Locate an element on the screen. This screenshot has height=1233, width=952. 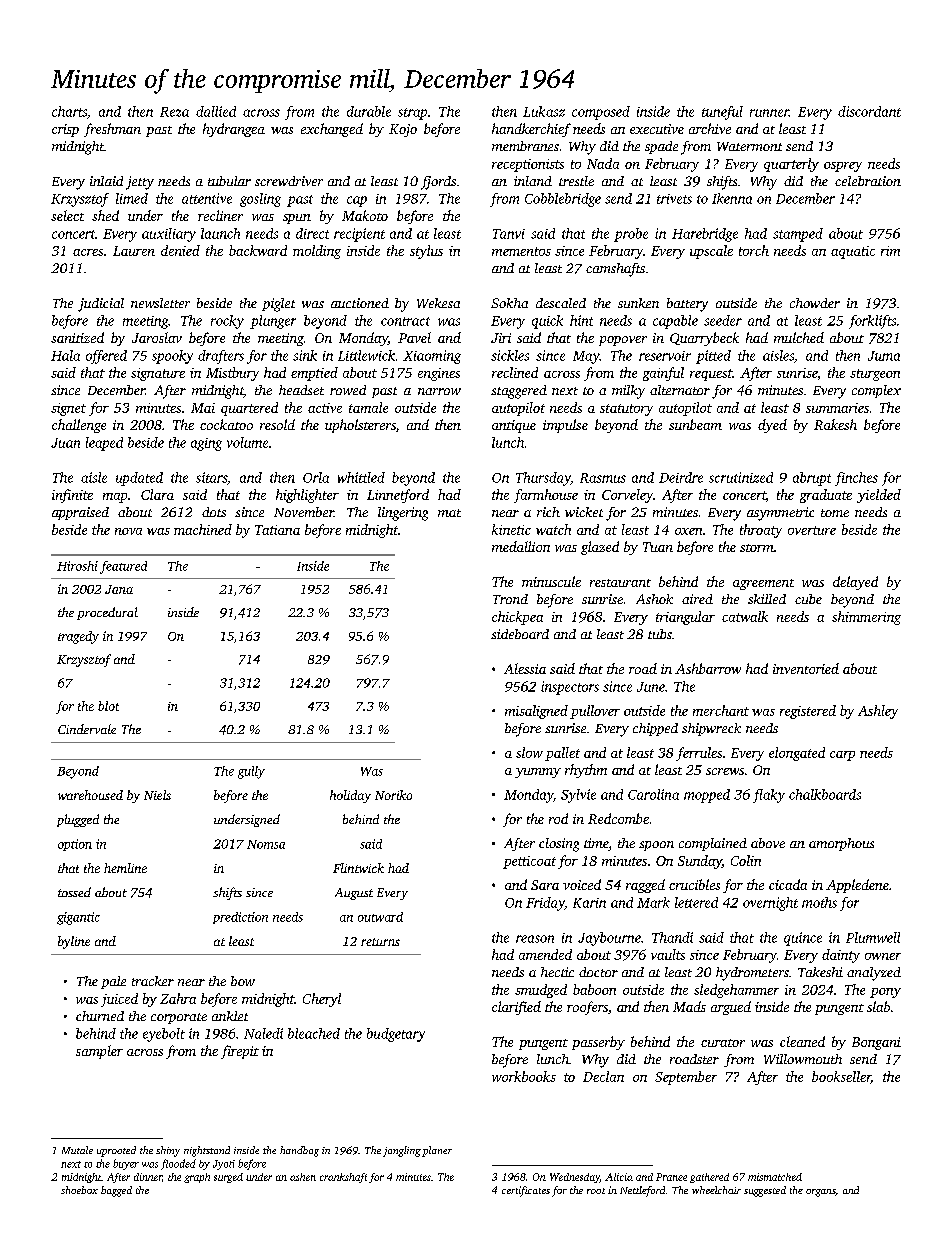
stamped is located at coordinates (798, 235).
